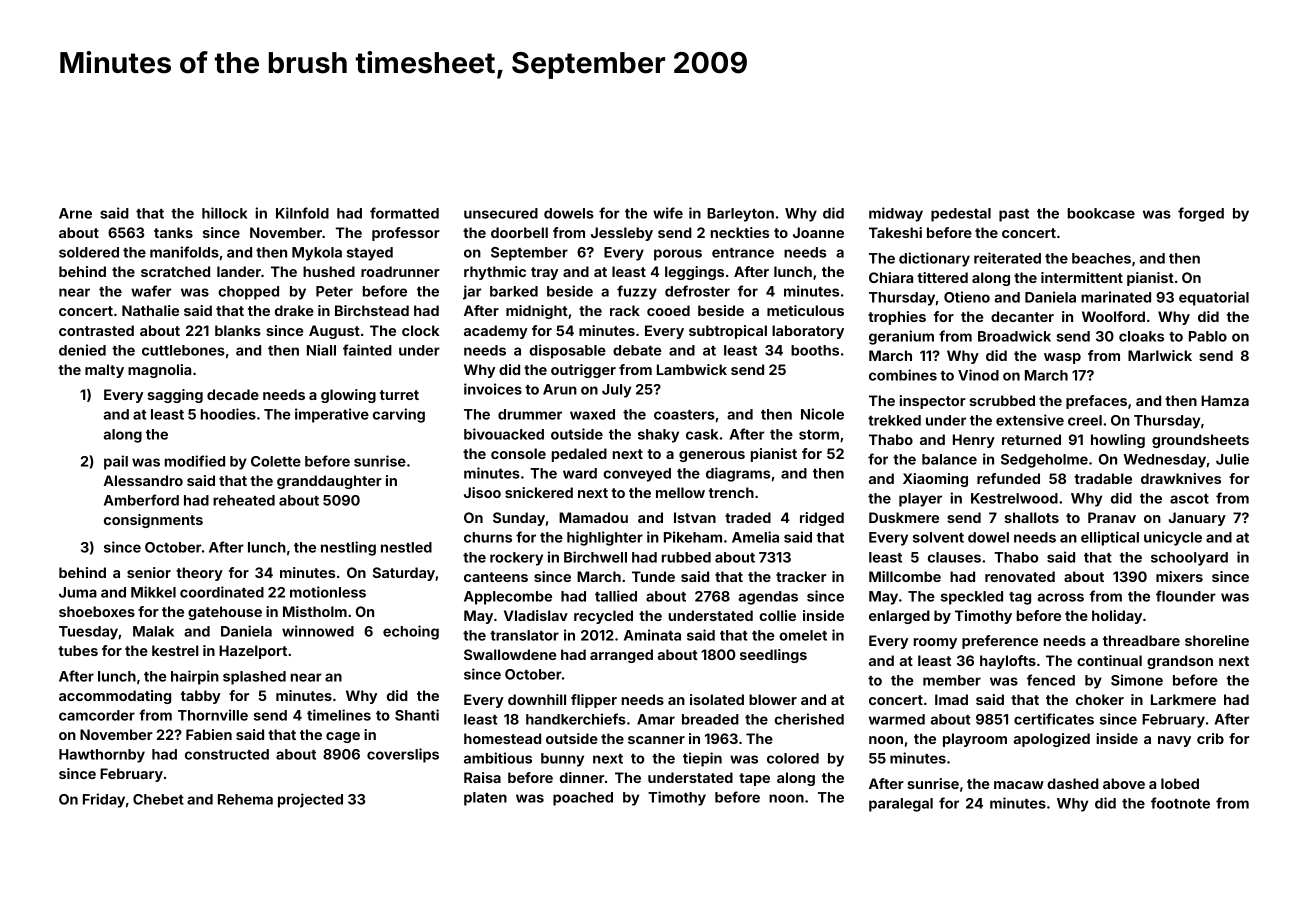 This screenshot has height=924, width=1308. What do you see at coordinates (116, 462) in the screenshot?
I see `pail` at bounding box center [116, 462].
